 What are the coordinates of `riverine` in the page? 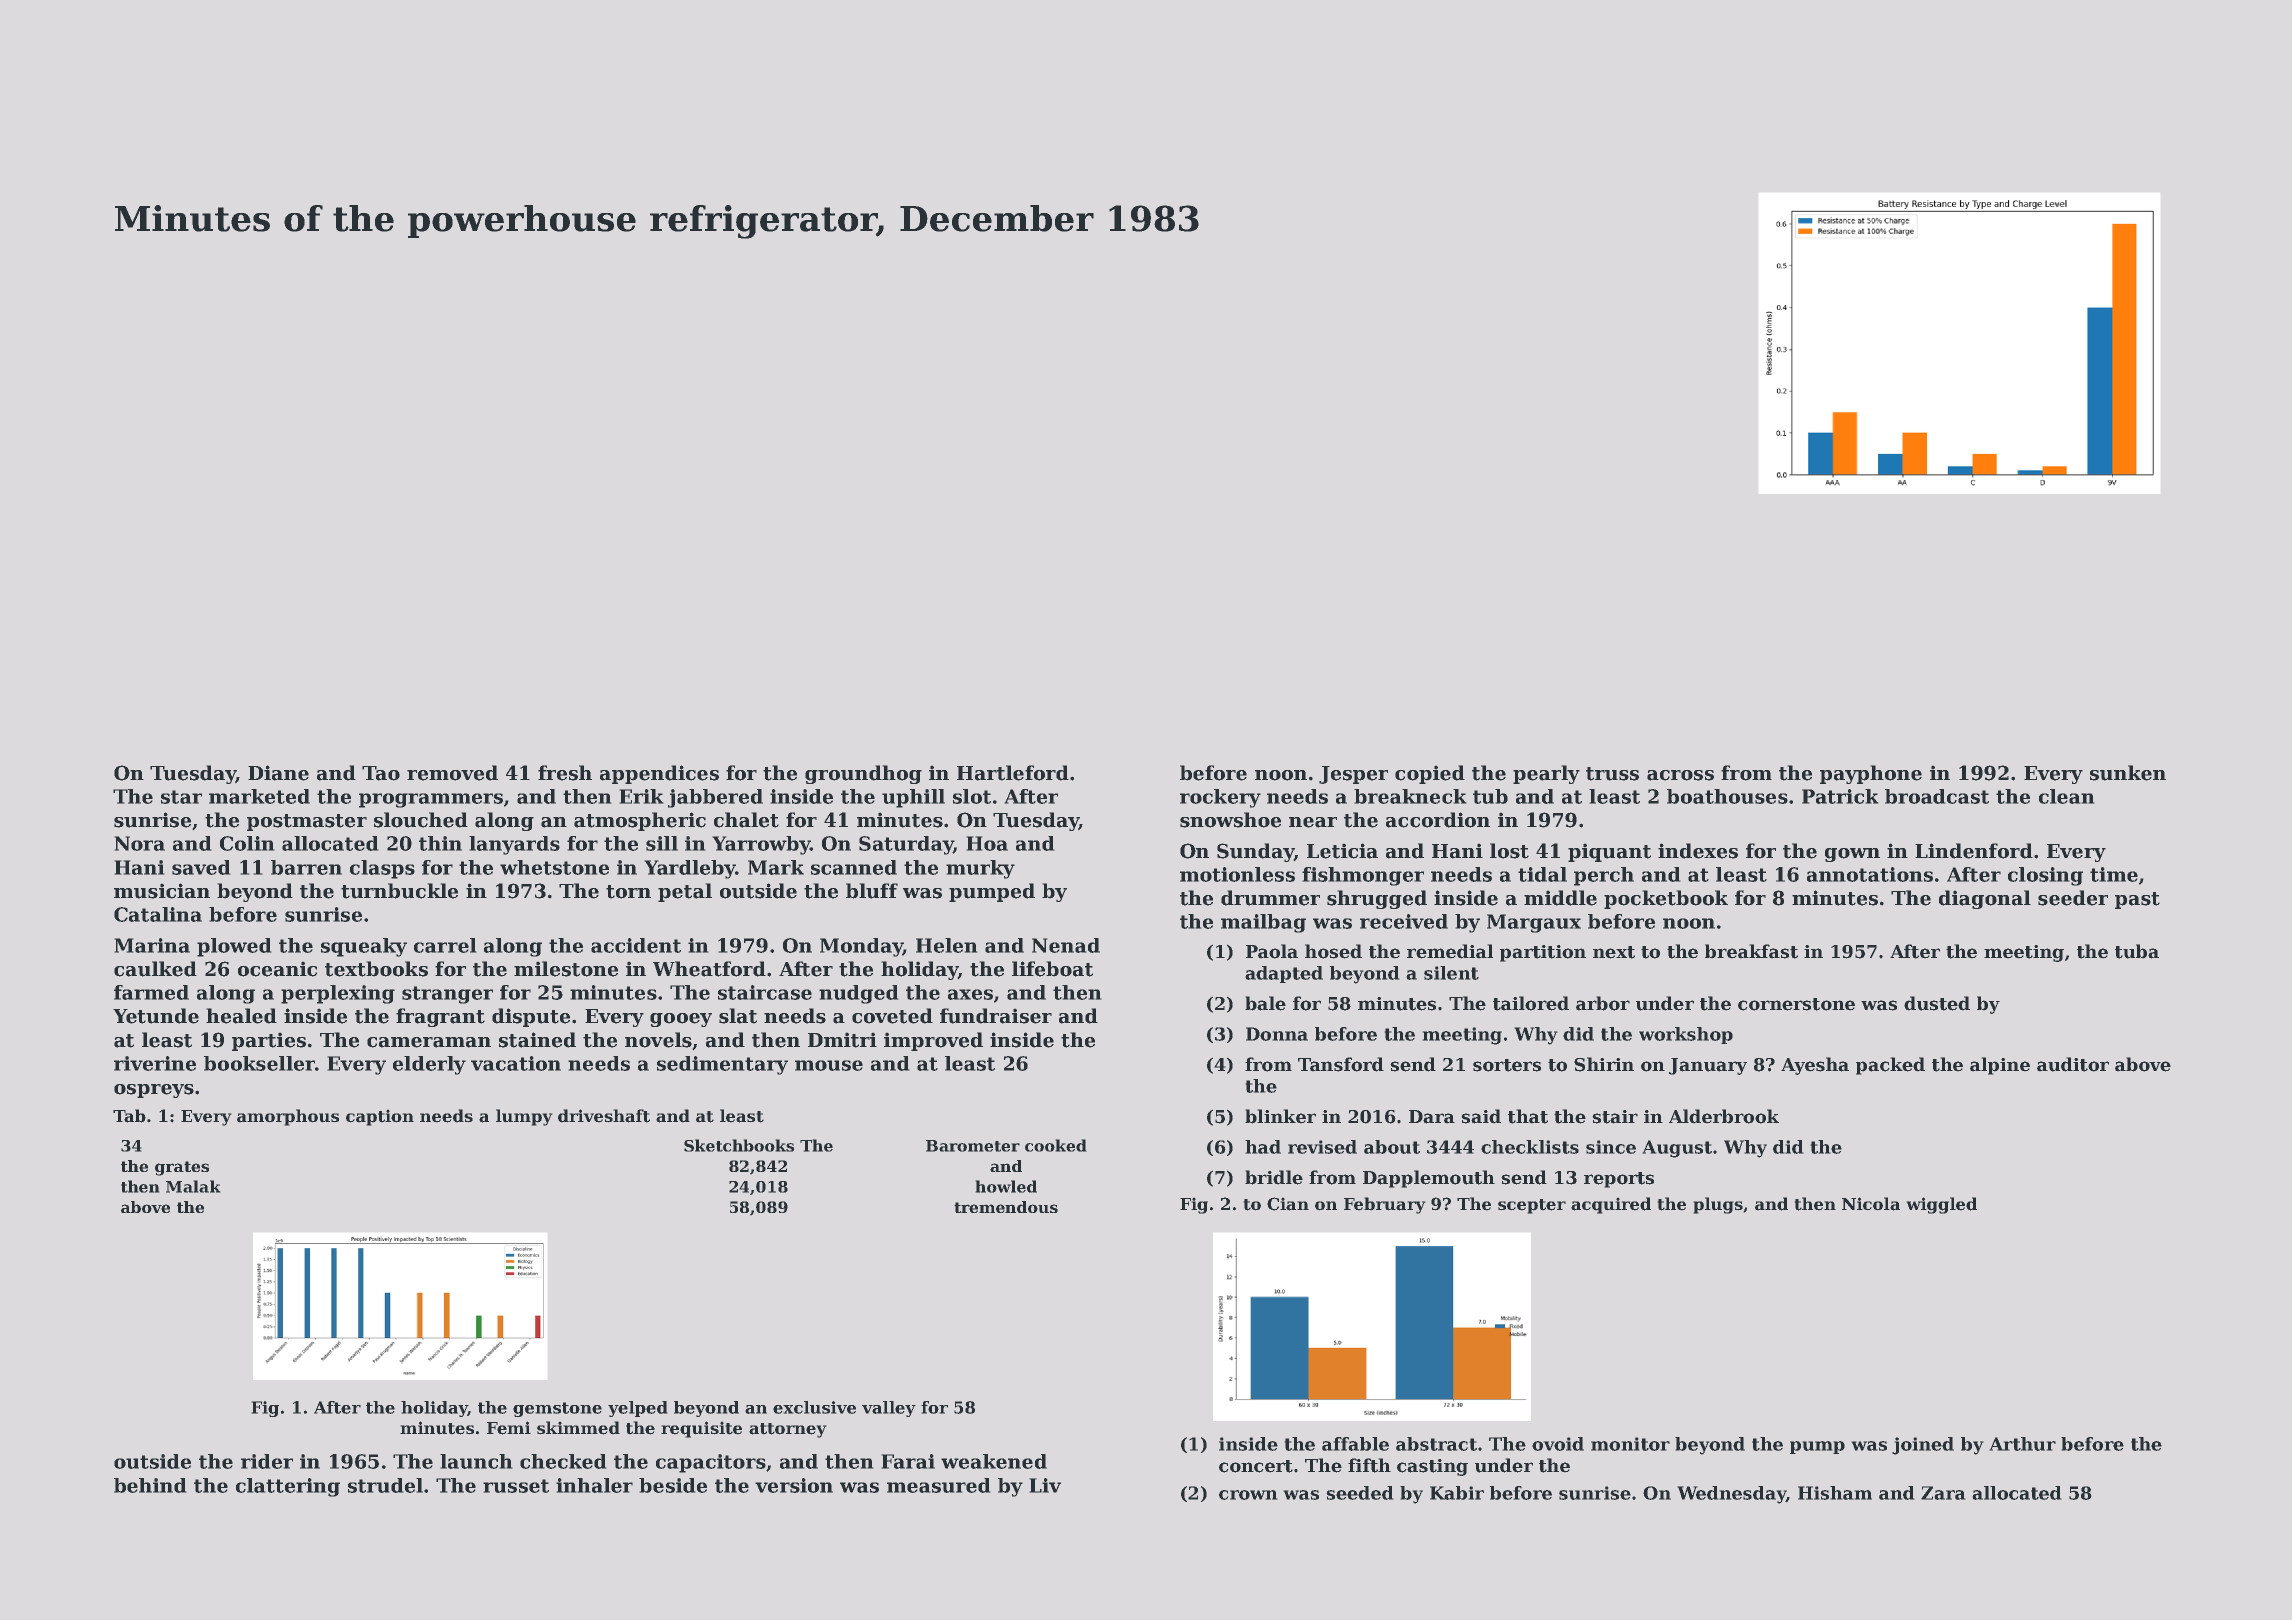 It's located at (155, 1063).
